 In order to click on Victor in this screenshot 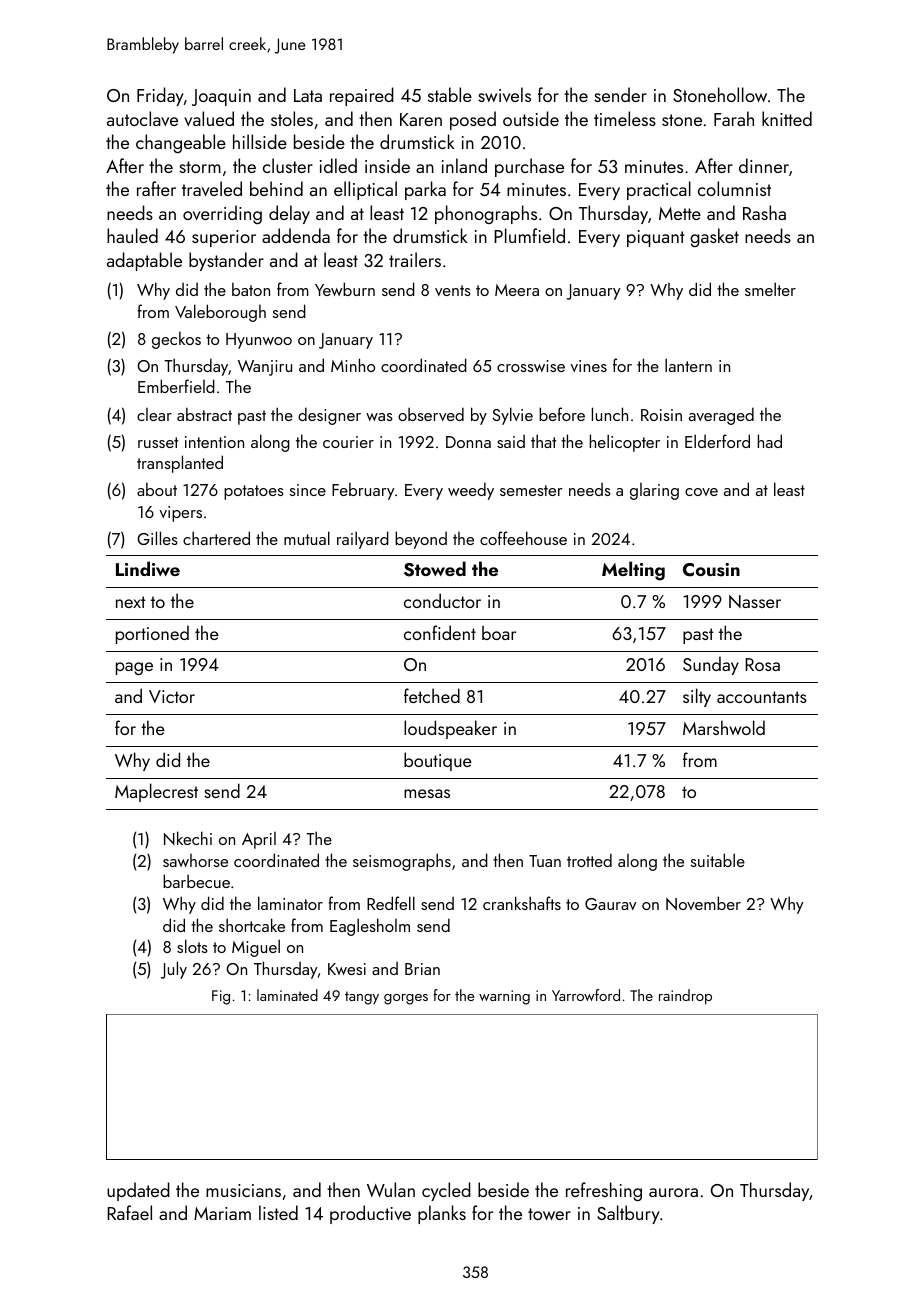, I will do `click(172, 696)`.
